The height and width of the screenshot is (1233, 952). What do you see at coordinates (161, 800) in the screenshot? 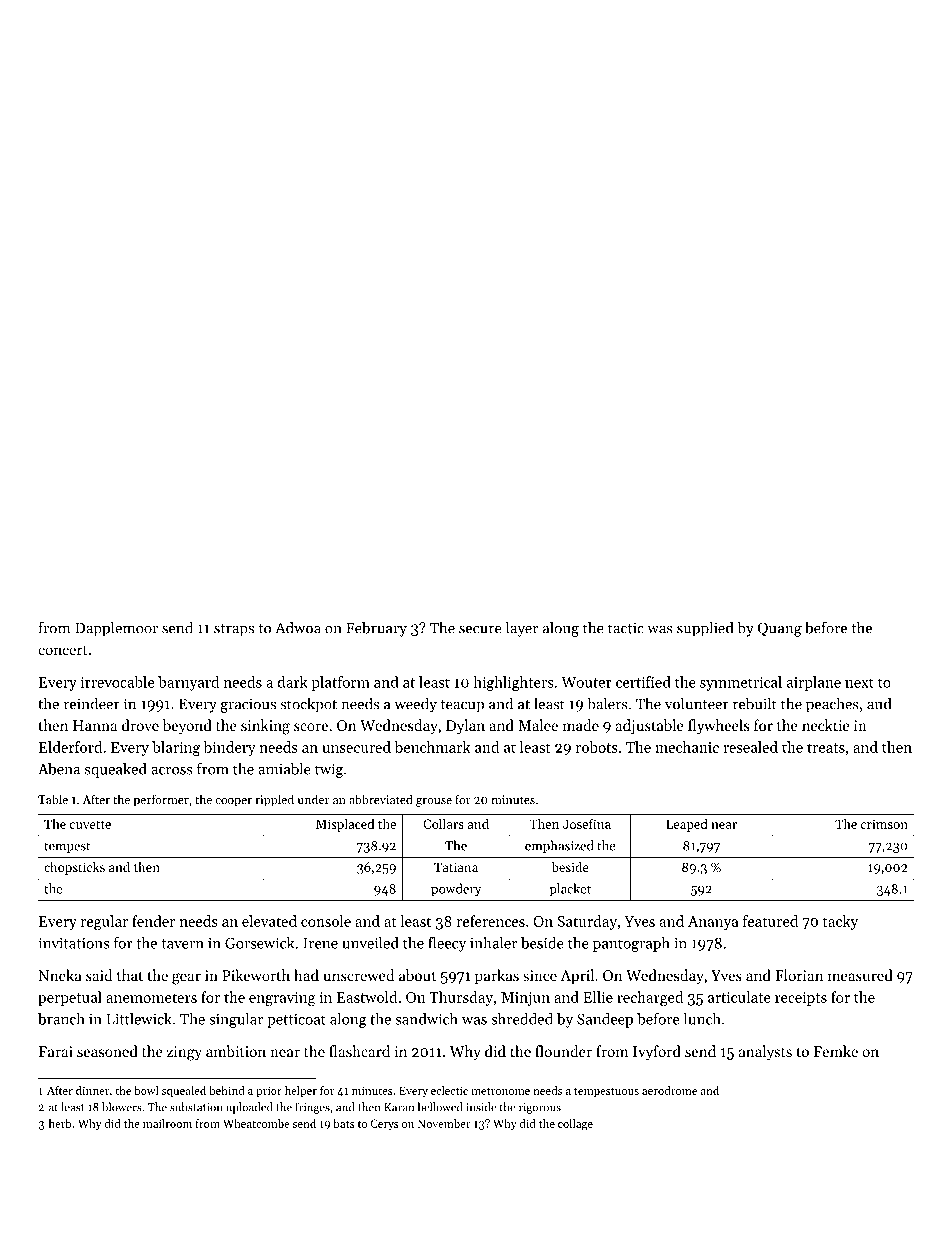
I see `performer` at bounding box center [161, 800].
